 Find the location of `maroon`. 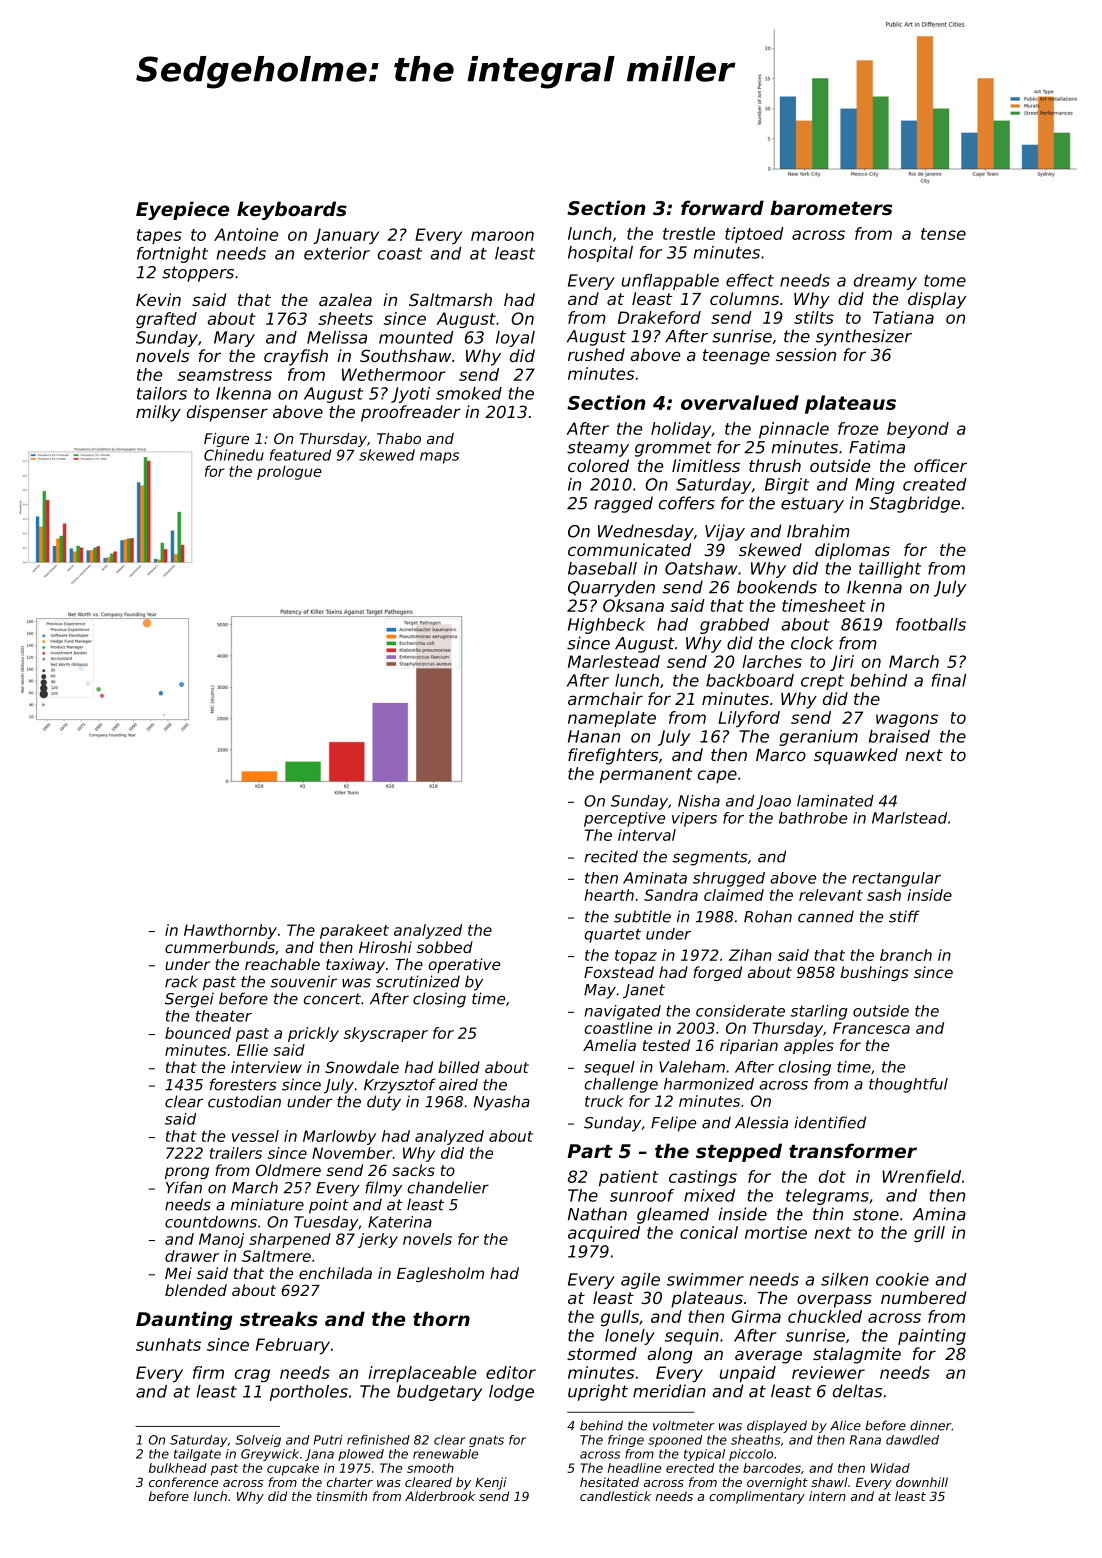

maroon is located at coordinates (502, 236).
